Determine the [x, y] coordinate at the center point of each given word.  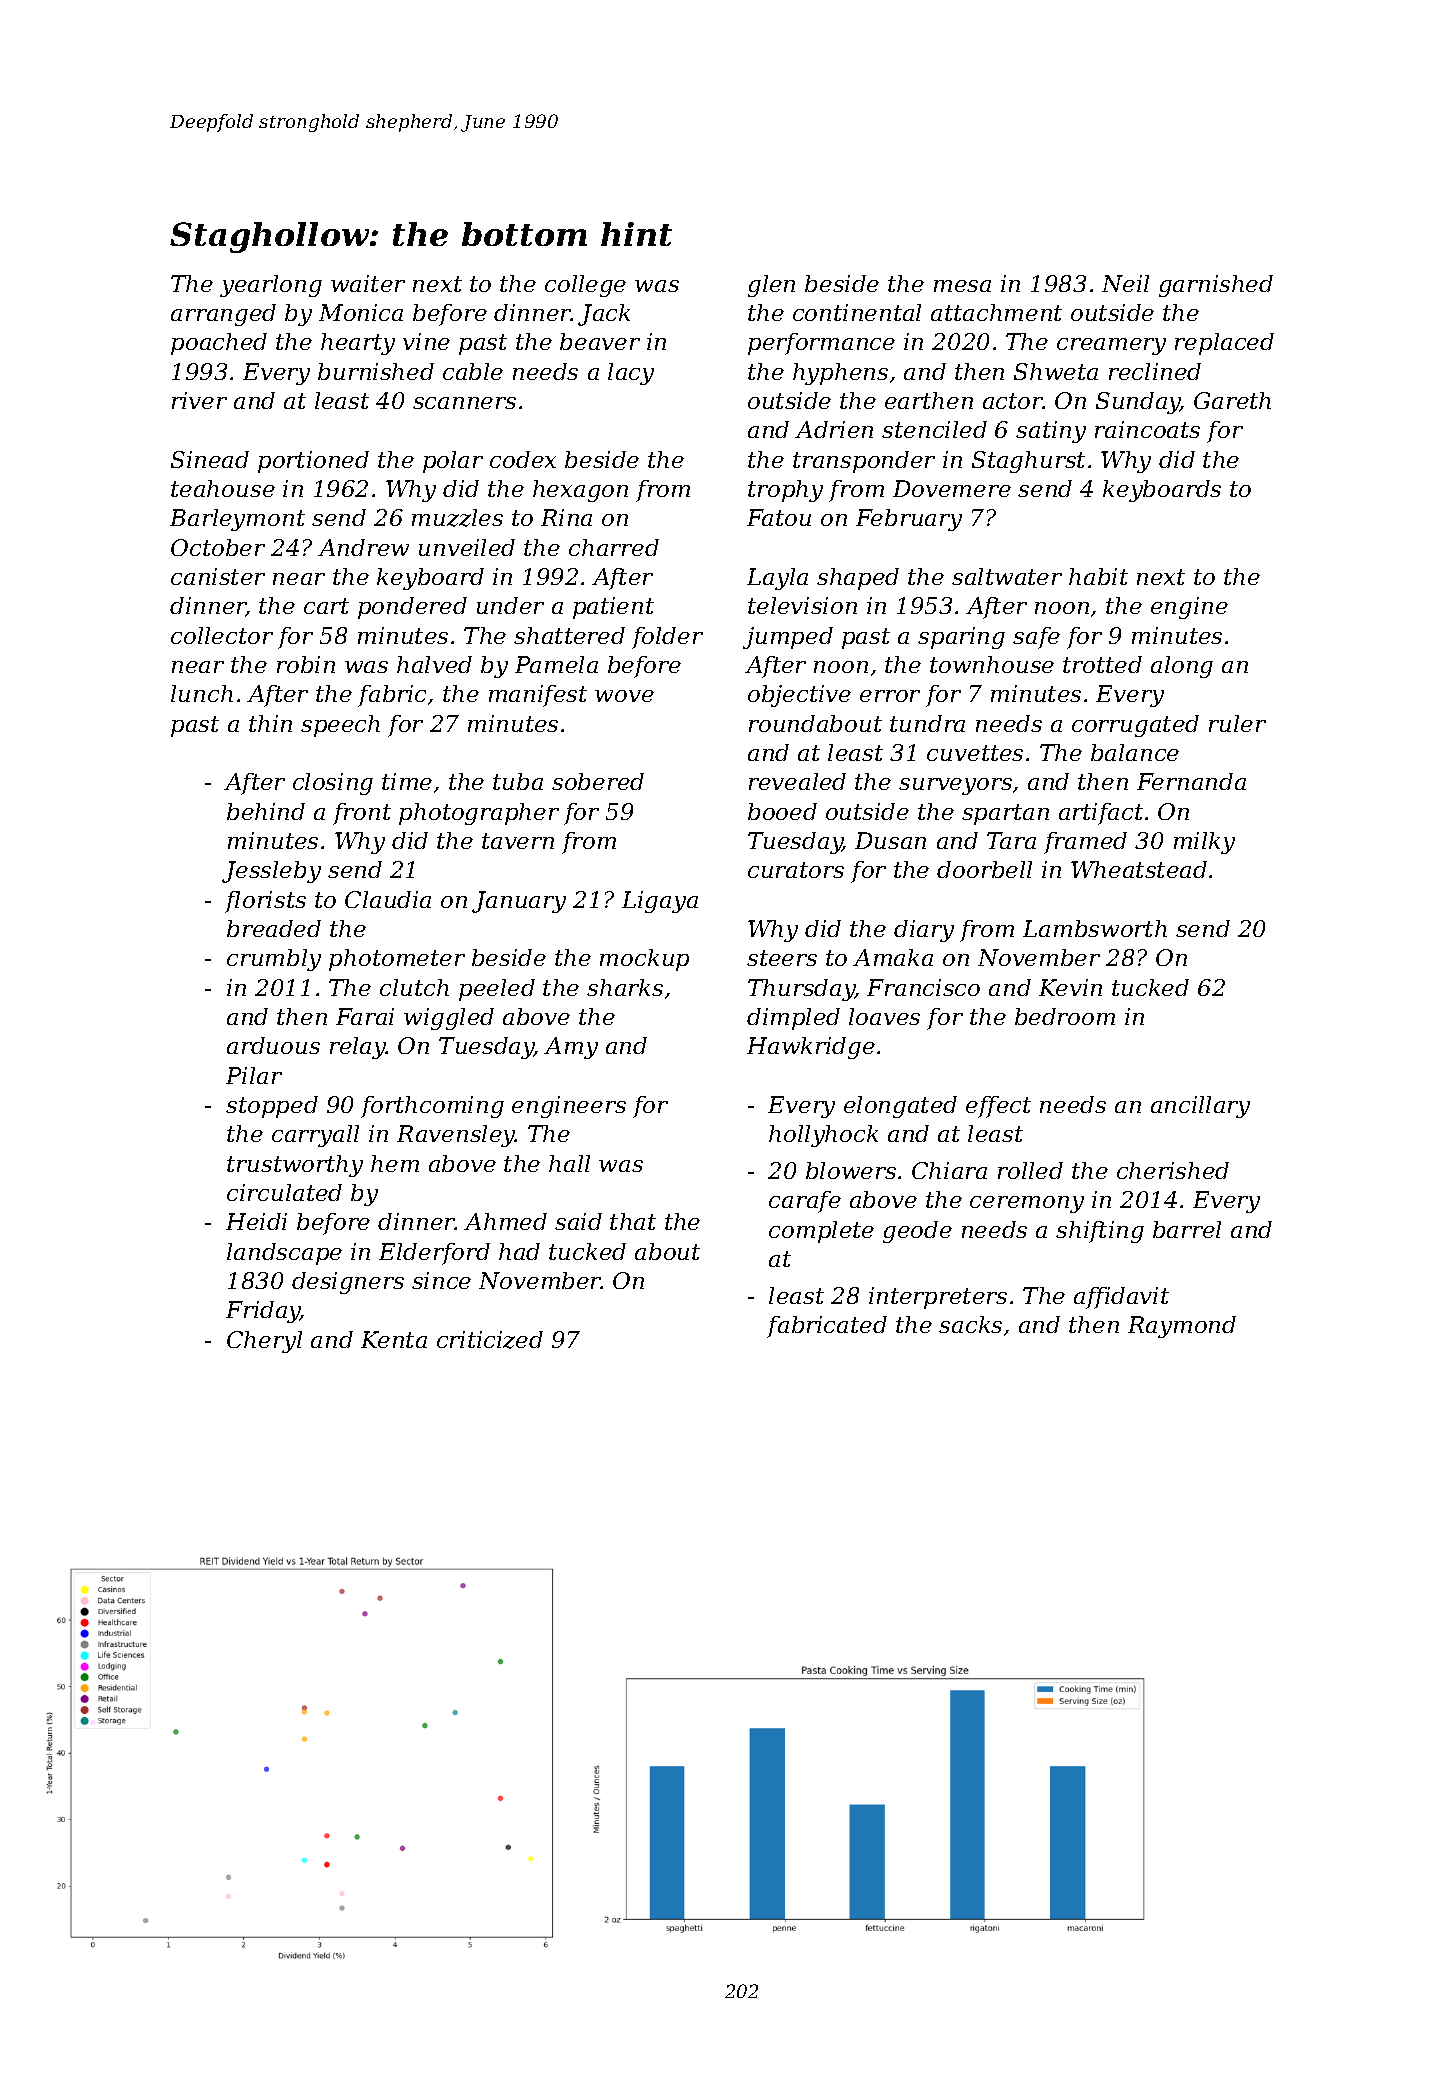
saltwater [1007, 576]
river [199, 400]
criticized [490, 1340]
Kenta [394, 1339]
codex [523, 459]
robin [306, 664]
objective [799, 696]
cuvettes [975, 753]
